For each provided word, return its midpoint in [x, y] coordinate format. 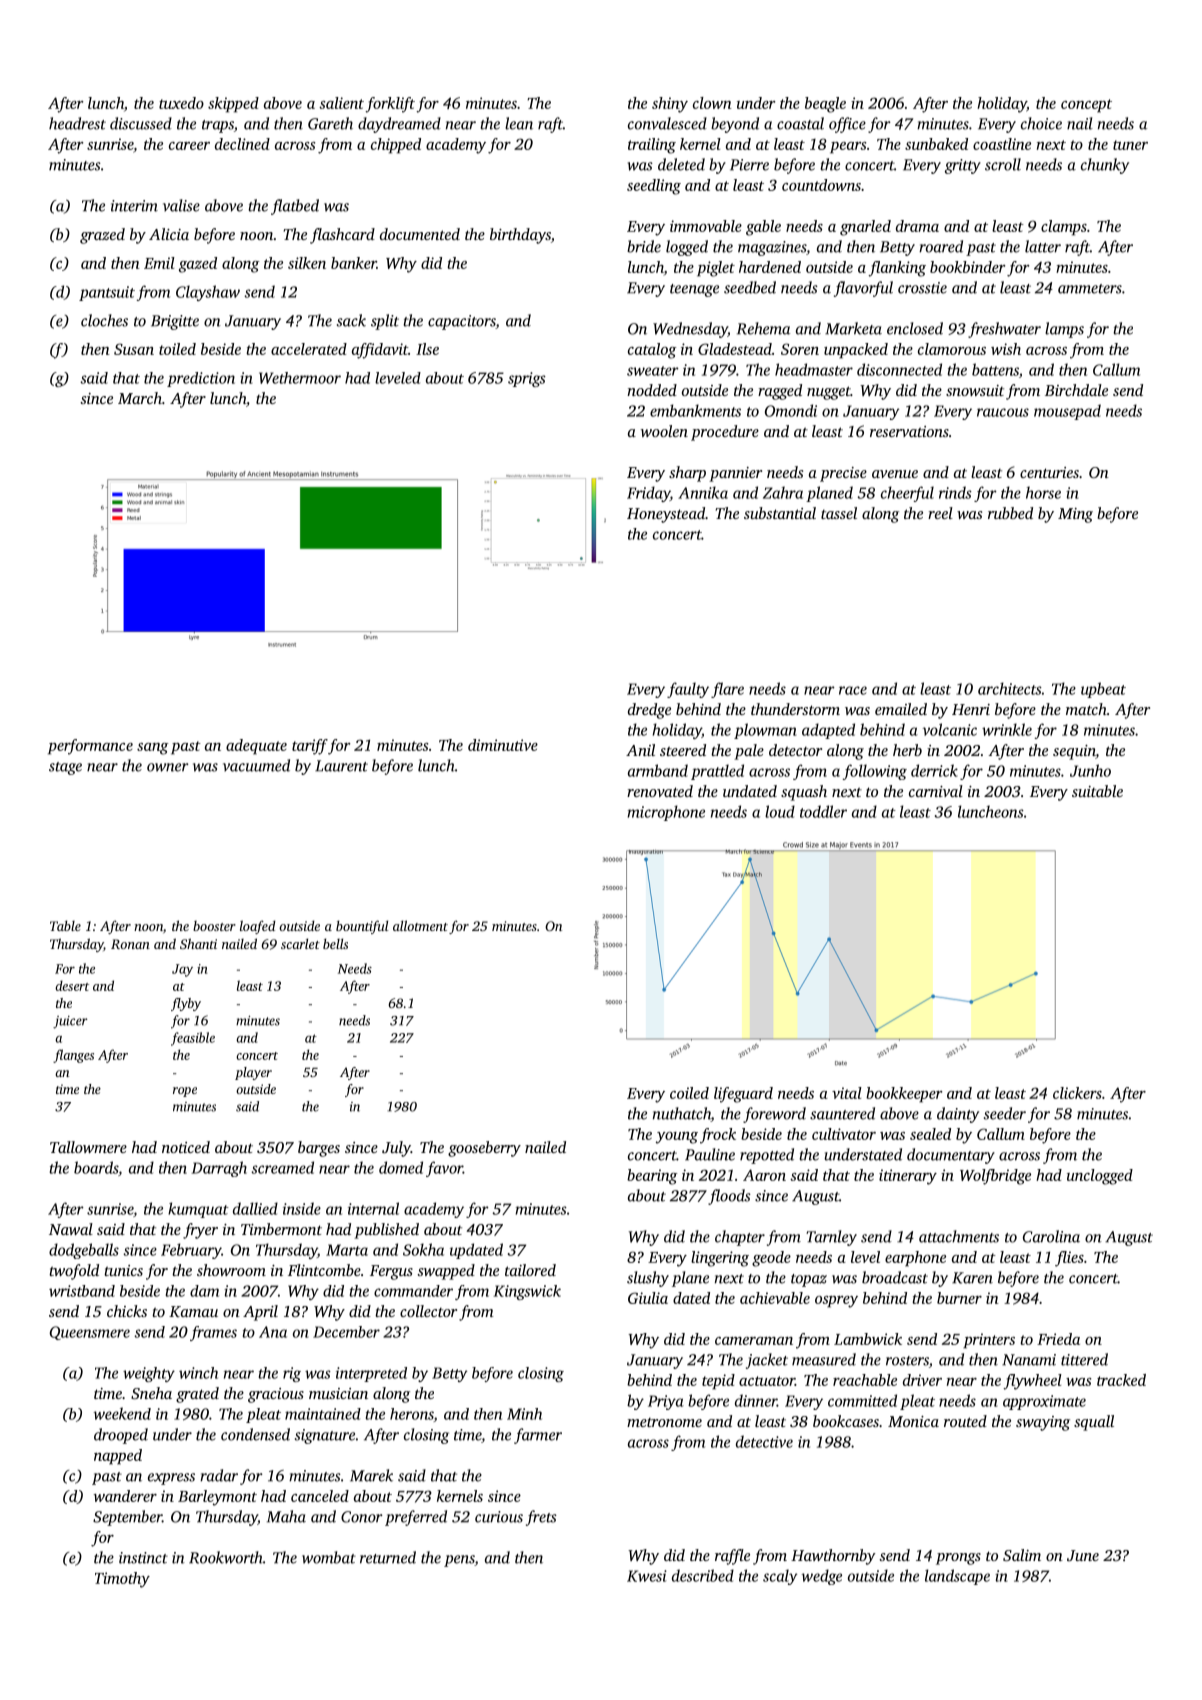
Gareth [330, 123]
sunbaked [936, 144]
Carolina [1051, 1236]
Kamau [193, 1311]
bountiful [362, 927]
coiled [689, 1093]
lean [519, 123]
